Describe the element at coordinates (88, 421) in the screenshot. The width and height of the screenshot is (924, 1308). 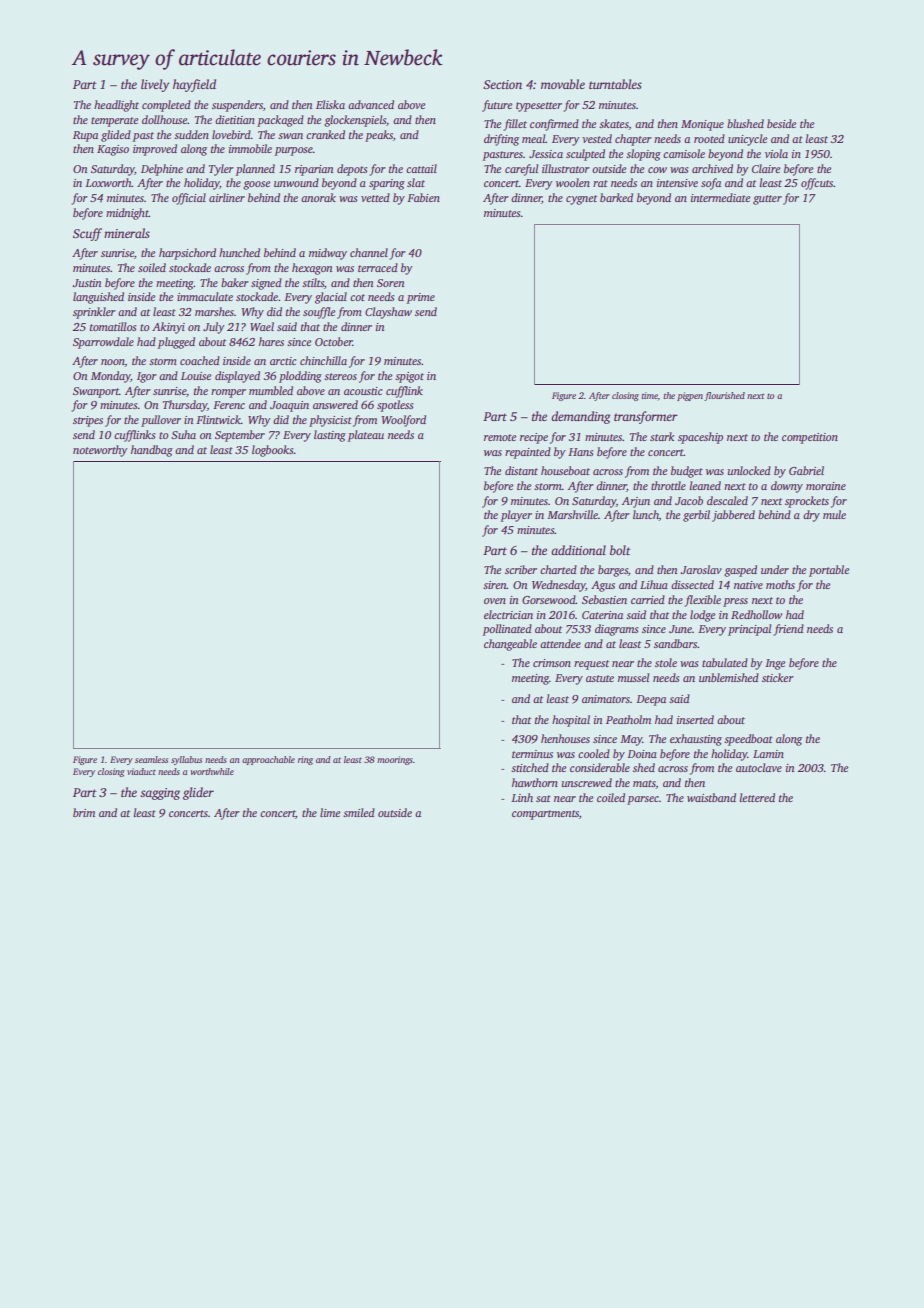
I see `stripes` at that location.
